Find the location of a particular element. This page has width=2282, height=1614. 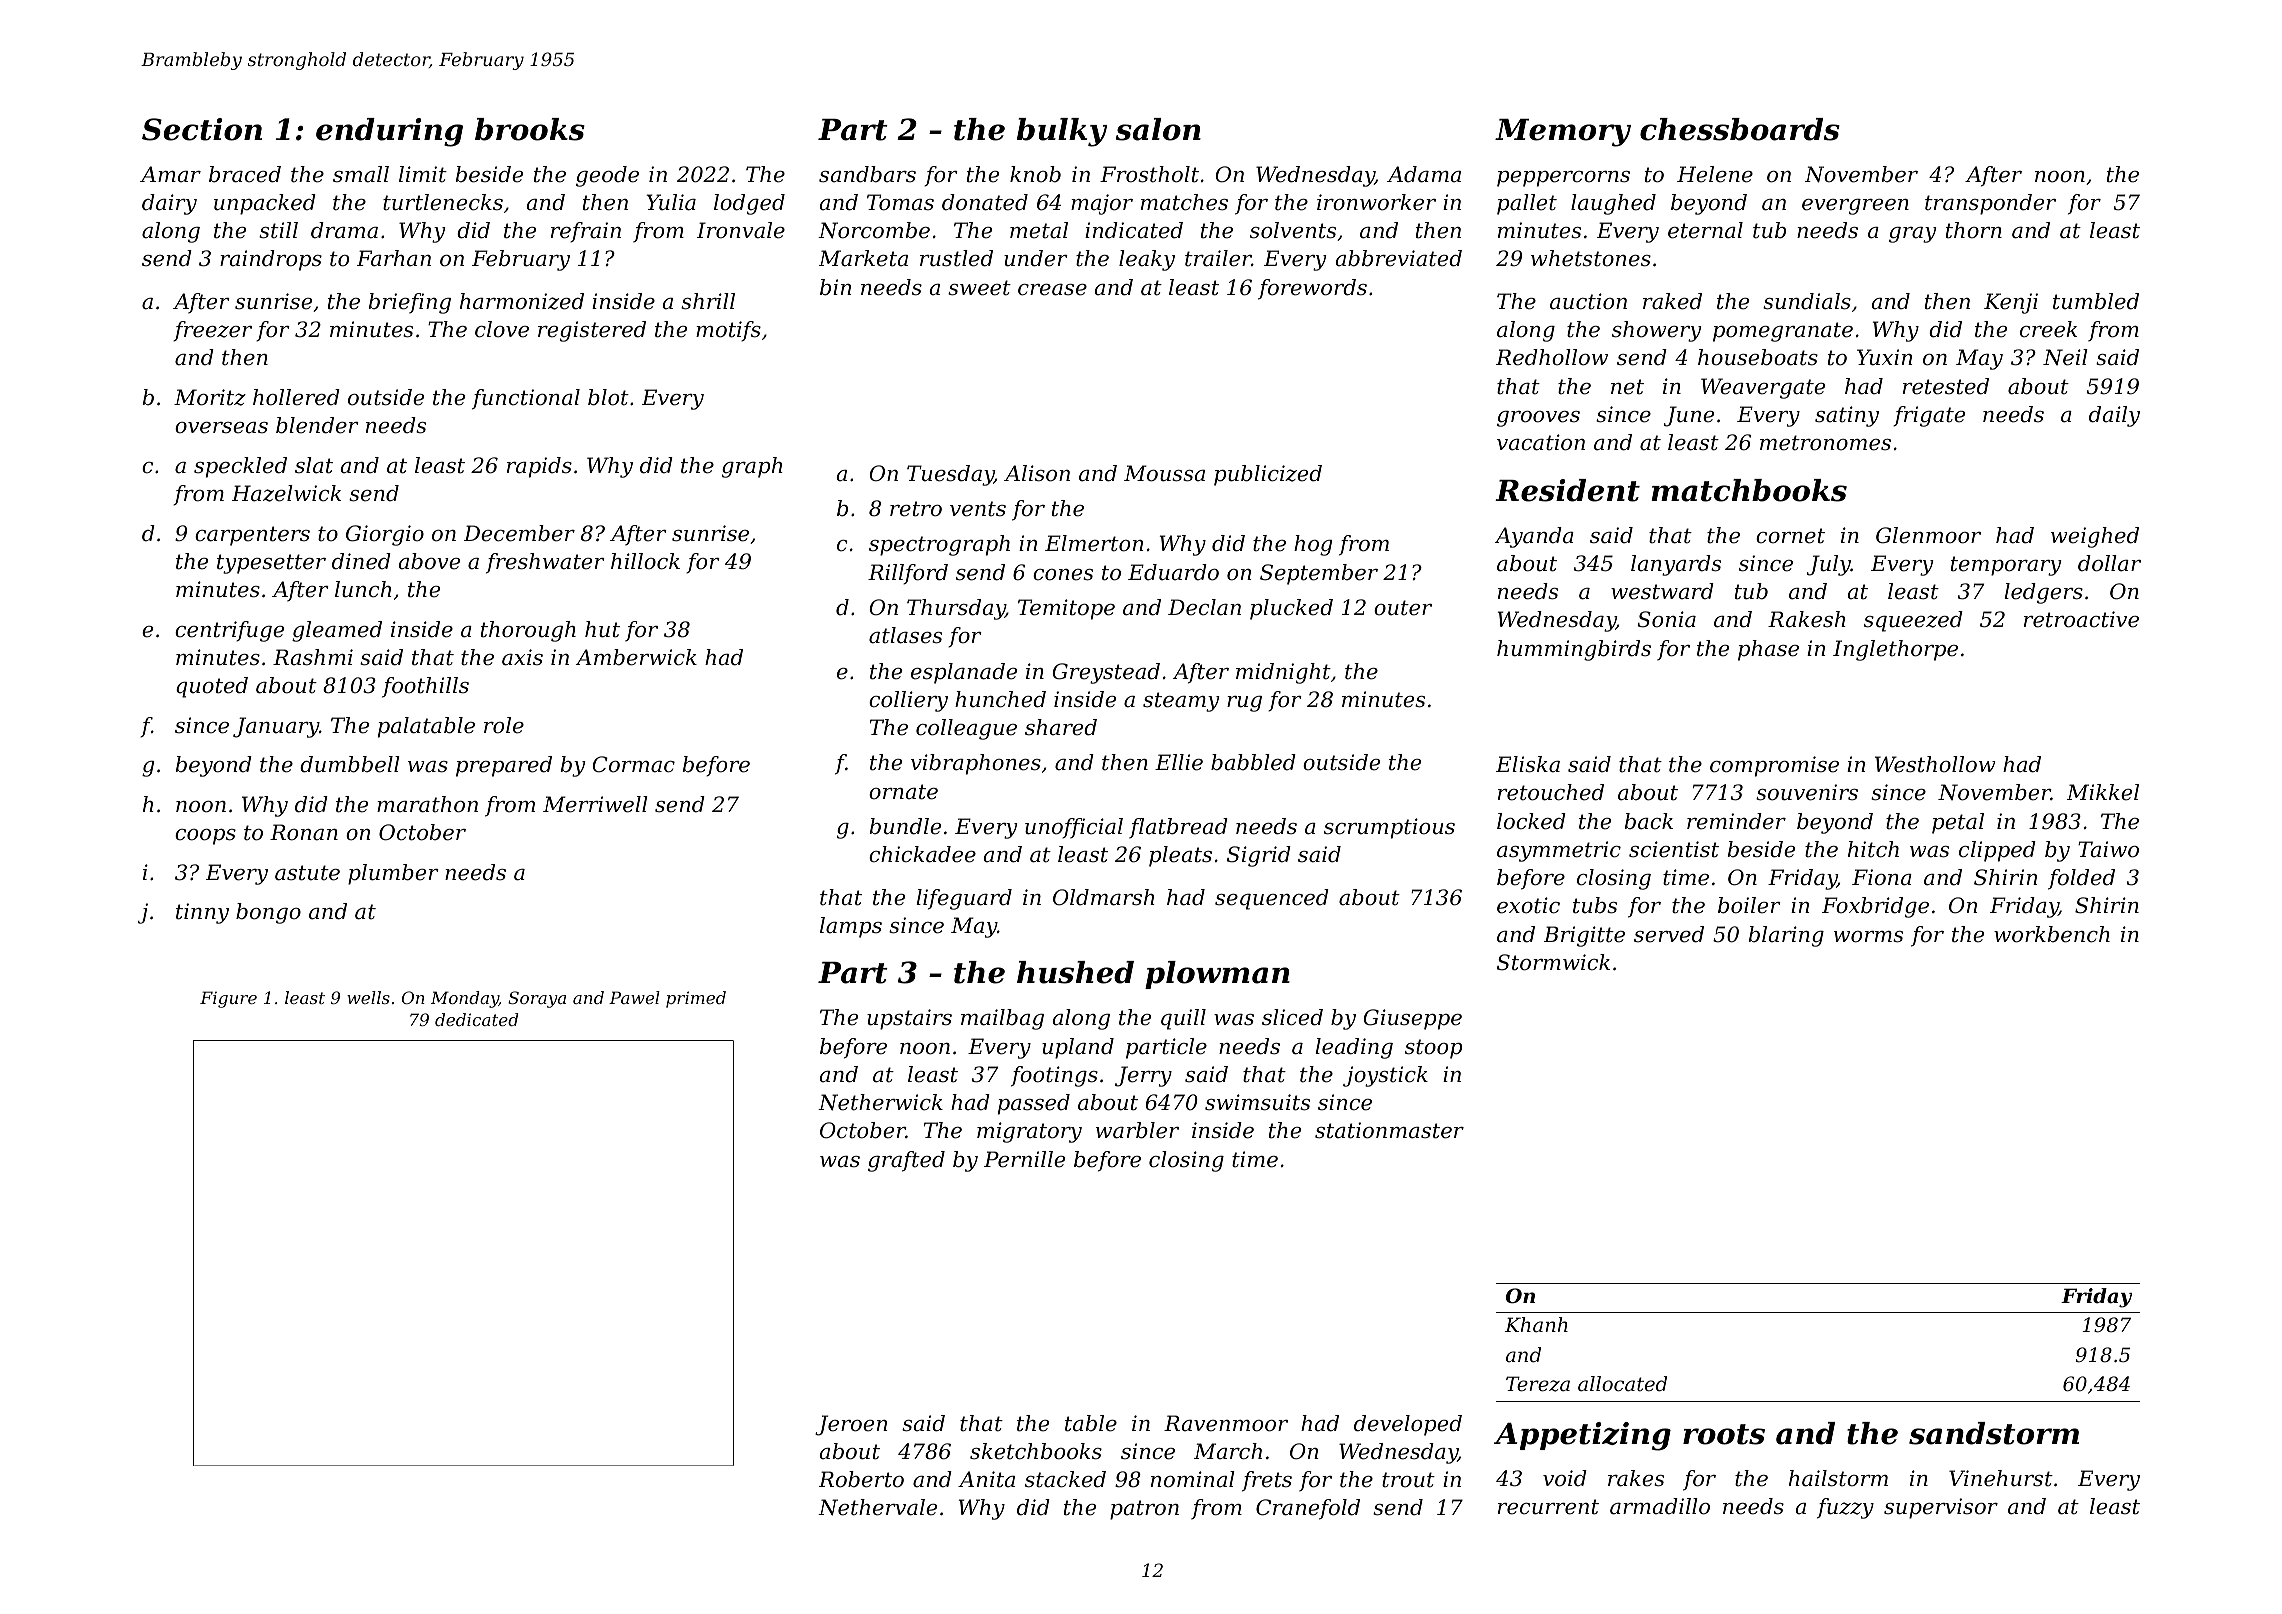

Jeroen is located at coordinates (851, 1425).
